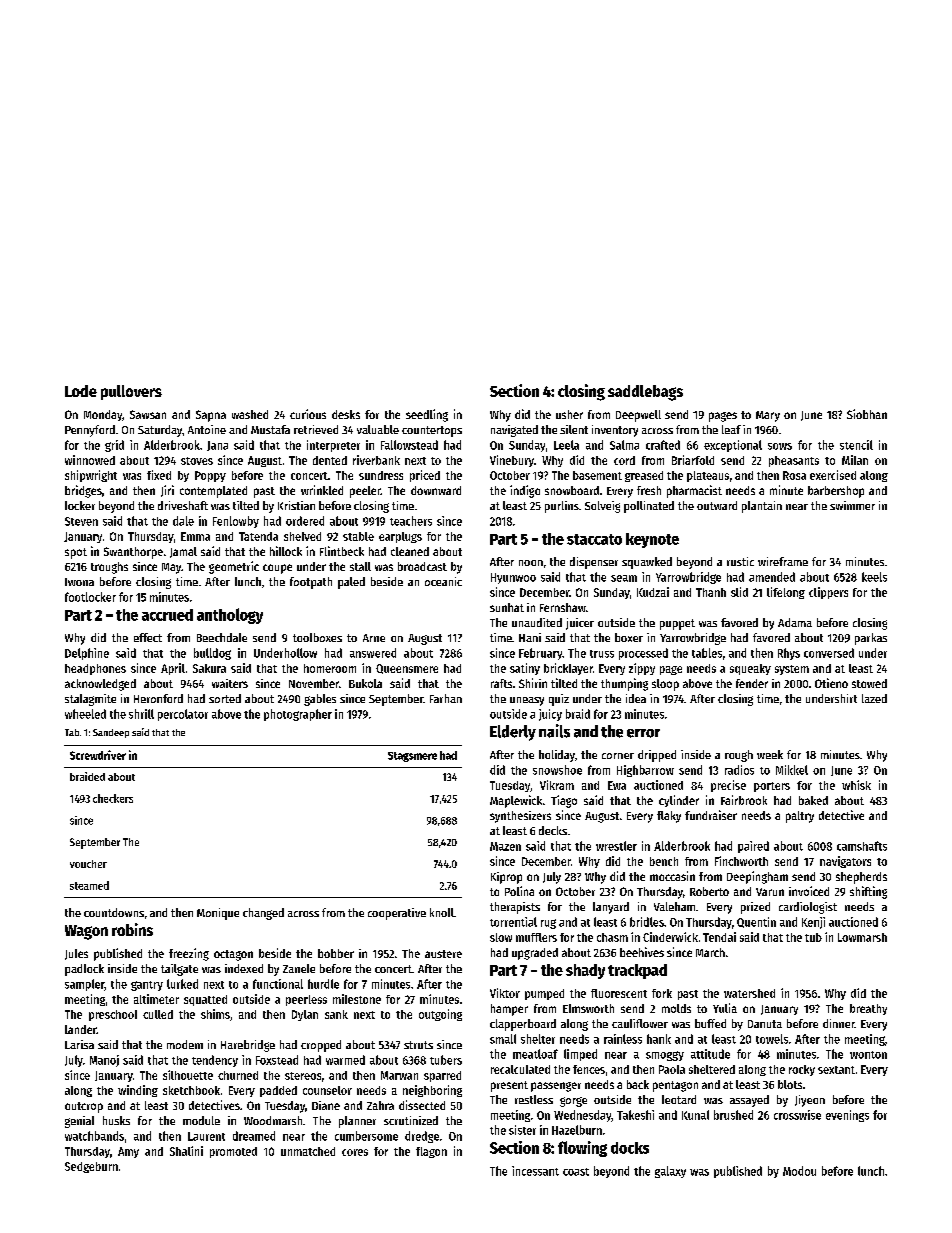  What do you see at coordinates (874, 698) in the screenshot?
I see `lazed` at bounding box center [874, 698].
